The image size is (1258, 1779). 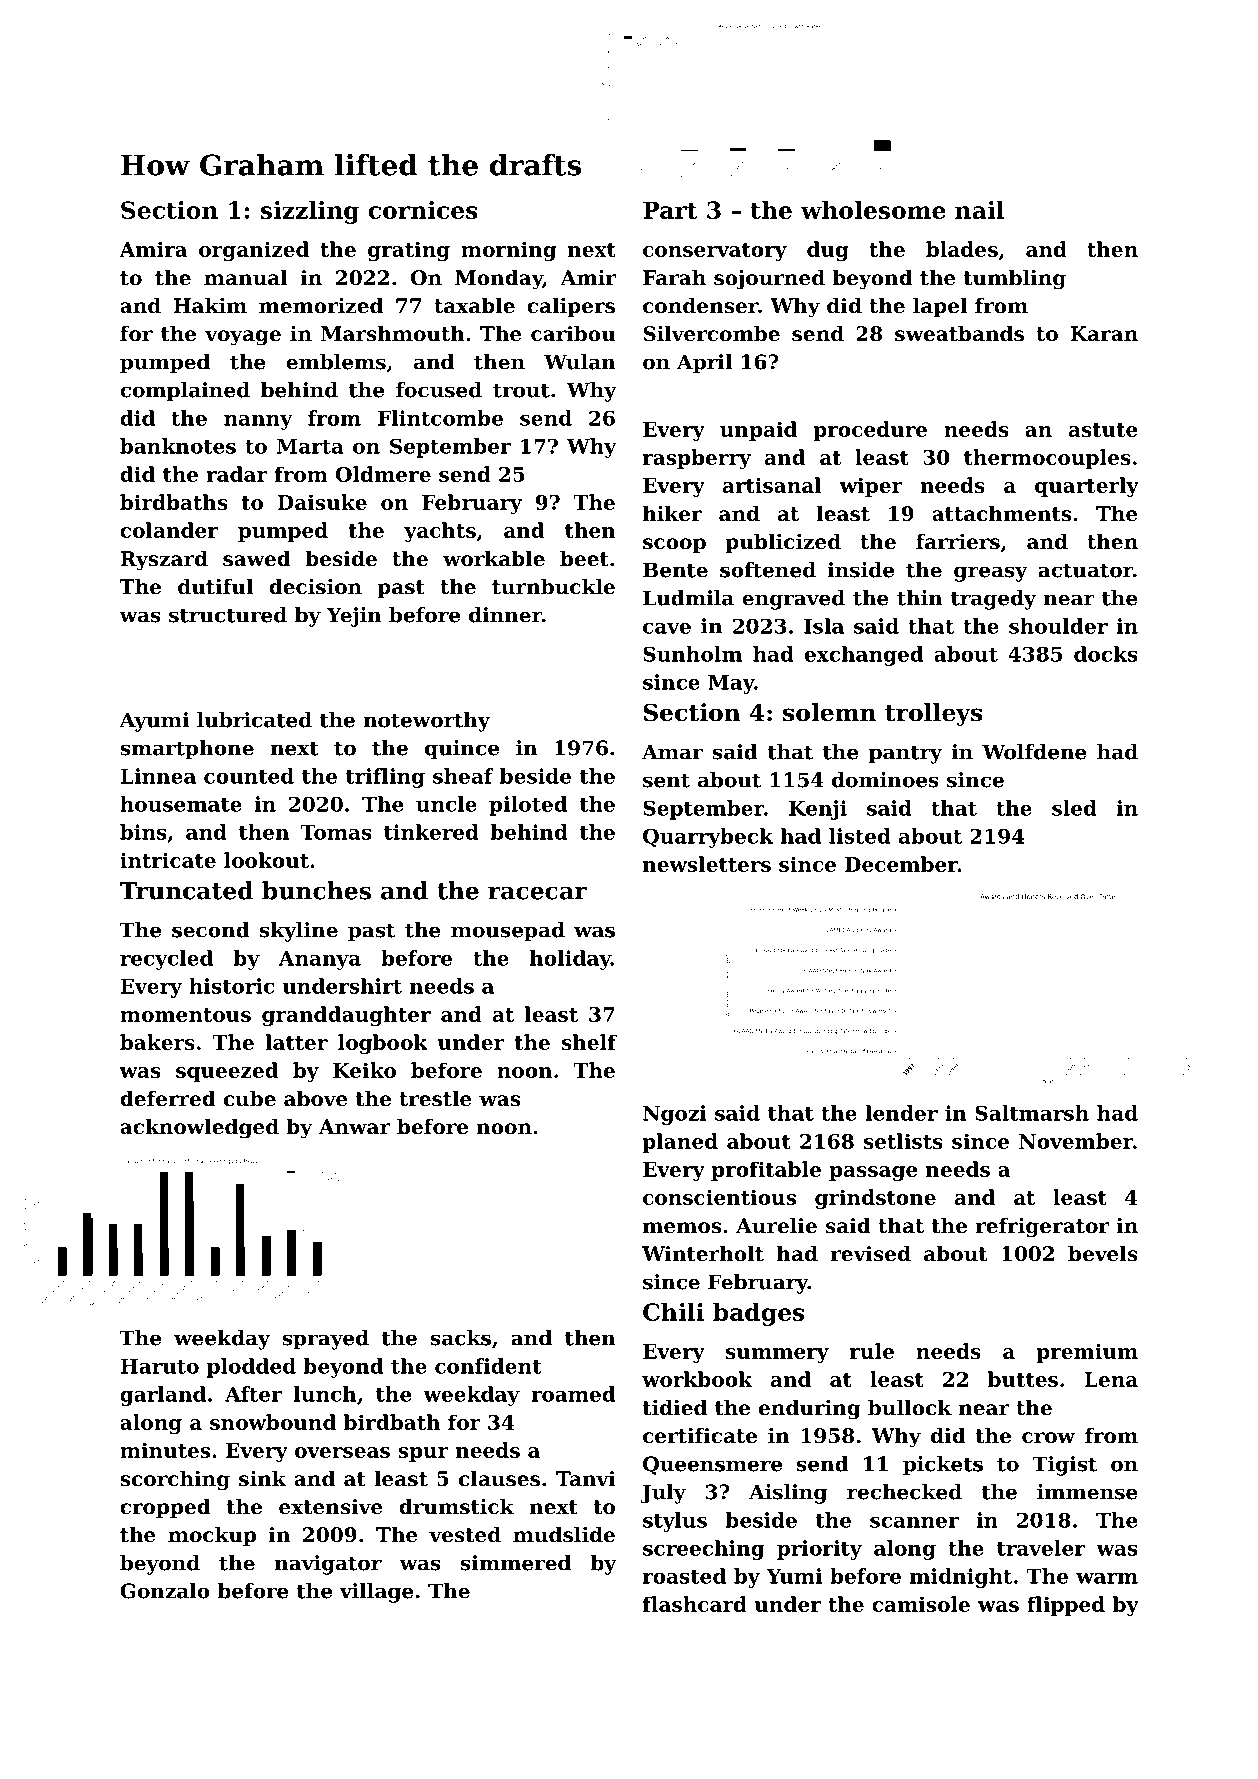 I want to click on Ngozi, so click(x=675, y=1115).
